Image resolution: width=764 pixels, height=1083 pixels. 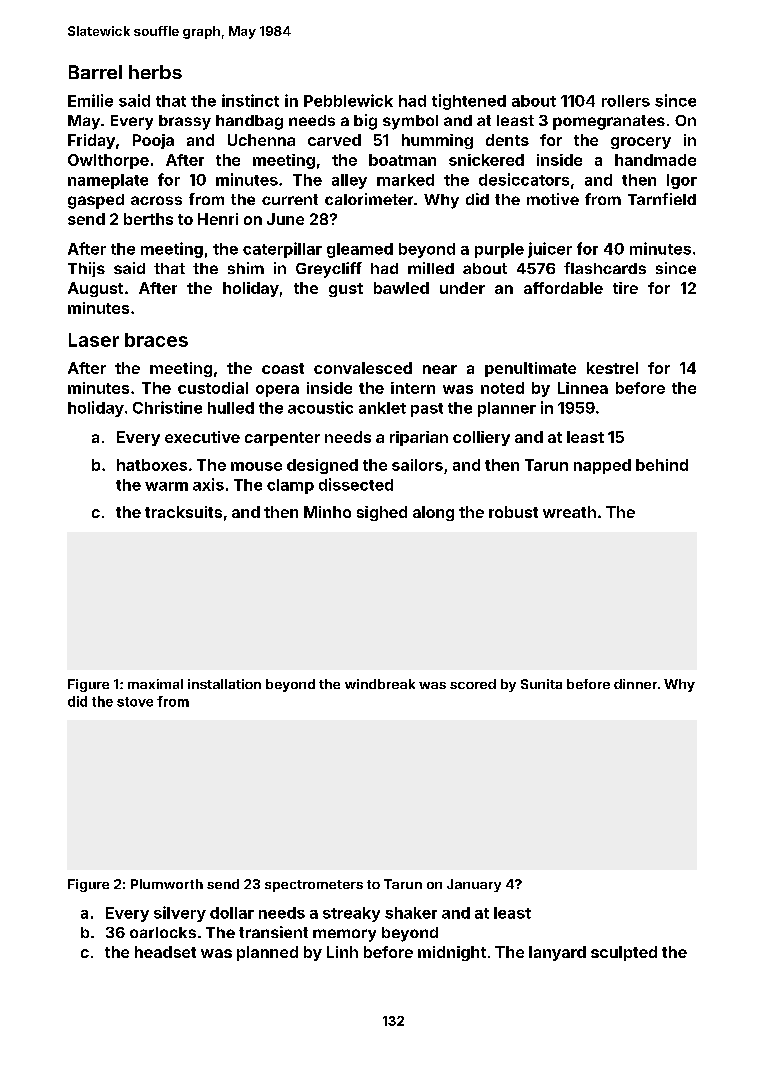 What do you see at coordinates (86, 269) in the screenshot?
I see `Thijs` at bounding box center [86, 269].
